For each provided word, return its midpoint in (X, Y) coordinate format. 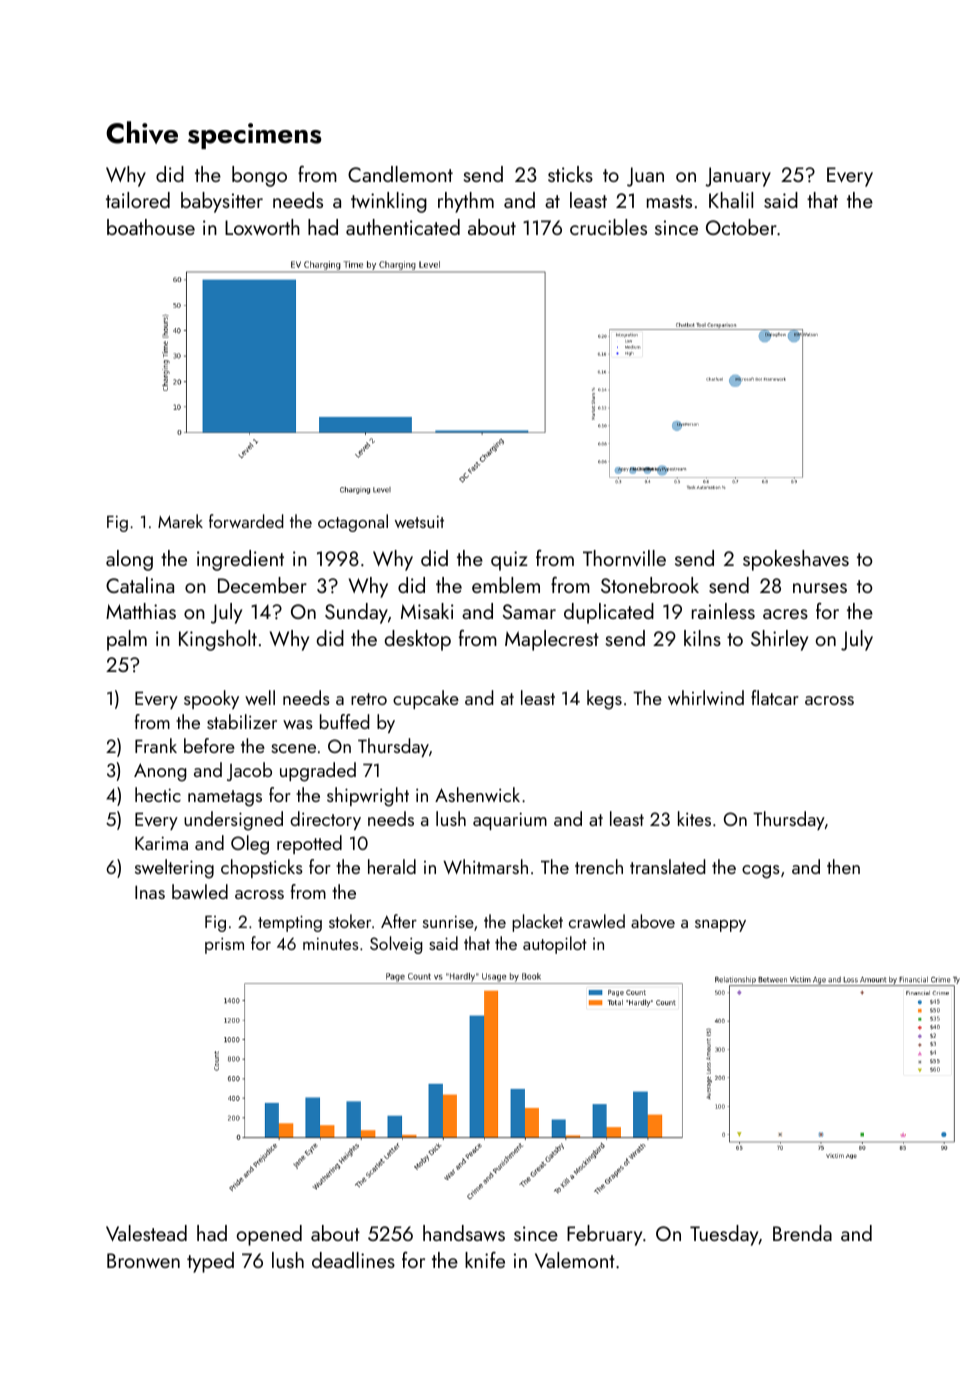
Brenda (802, 1233)
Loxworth (262, 227)
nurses (820, 588)
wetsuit (419, 522)
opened (269, 1235)
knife (485, 1260)
